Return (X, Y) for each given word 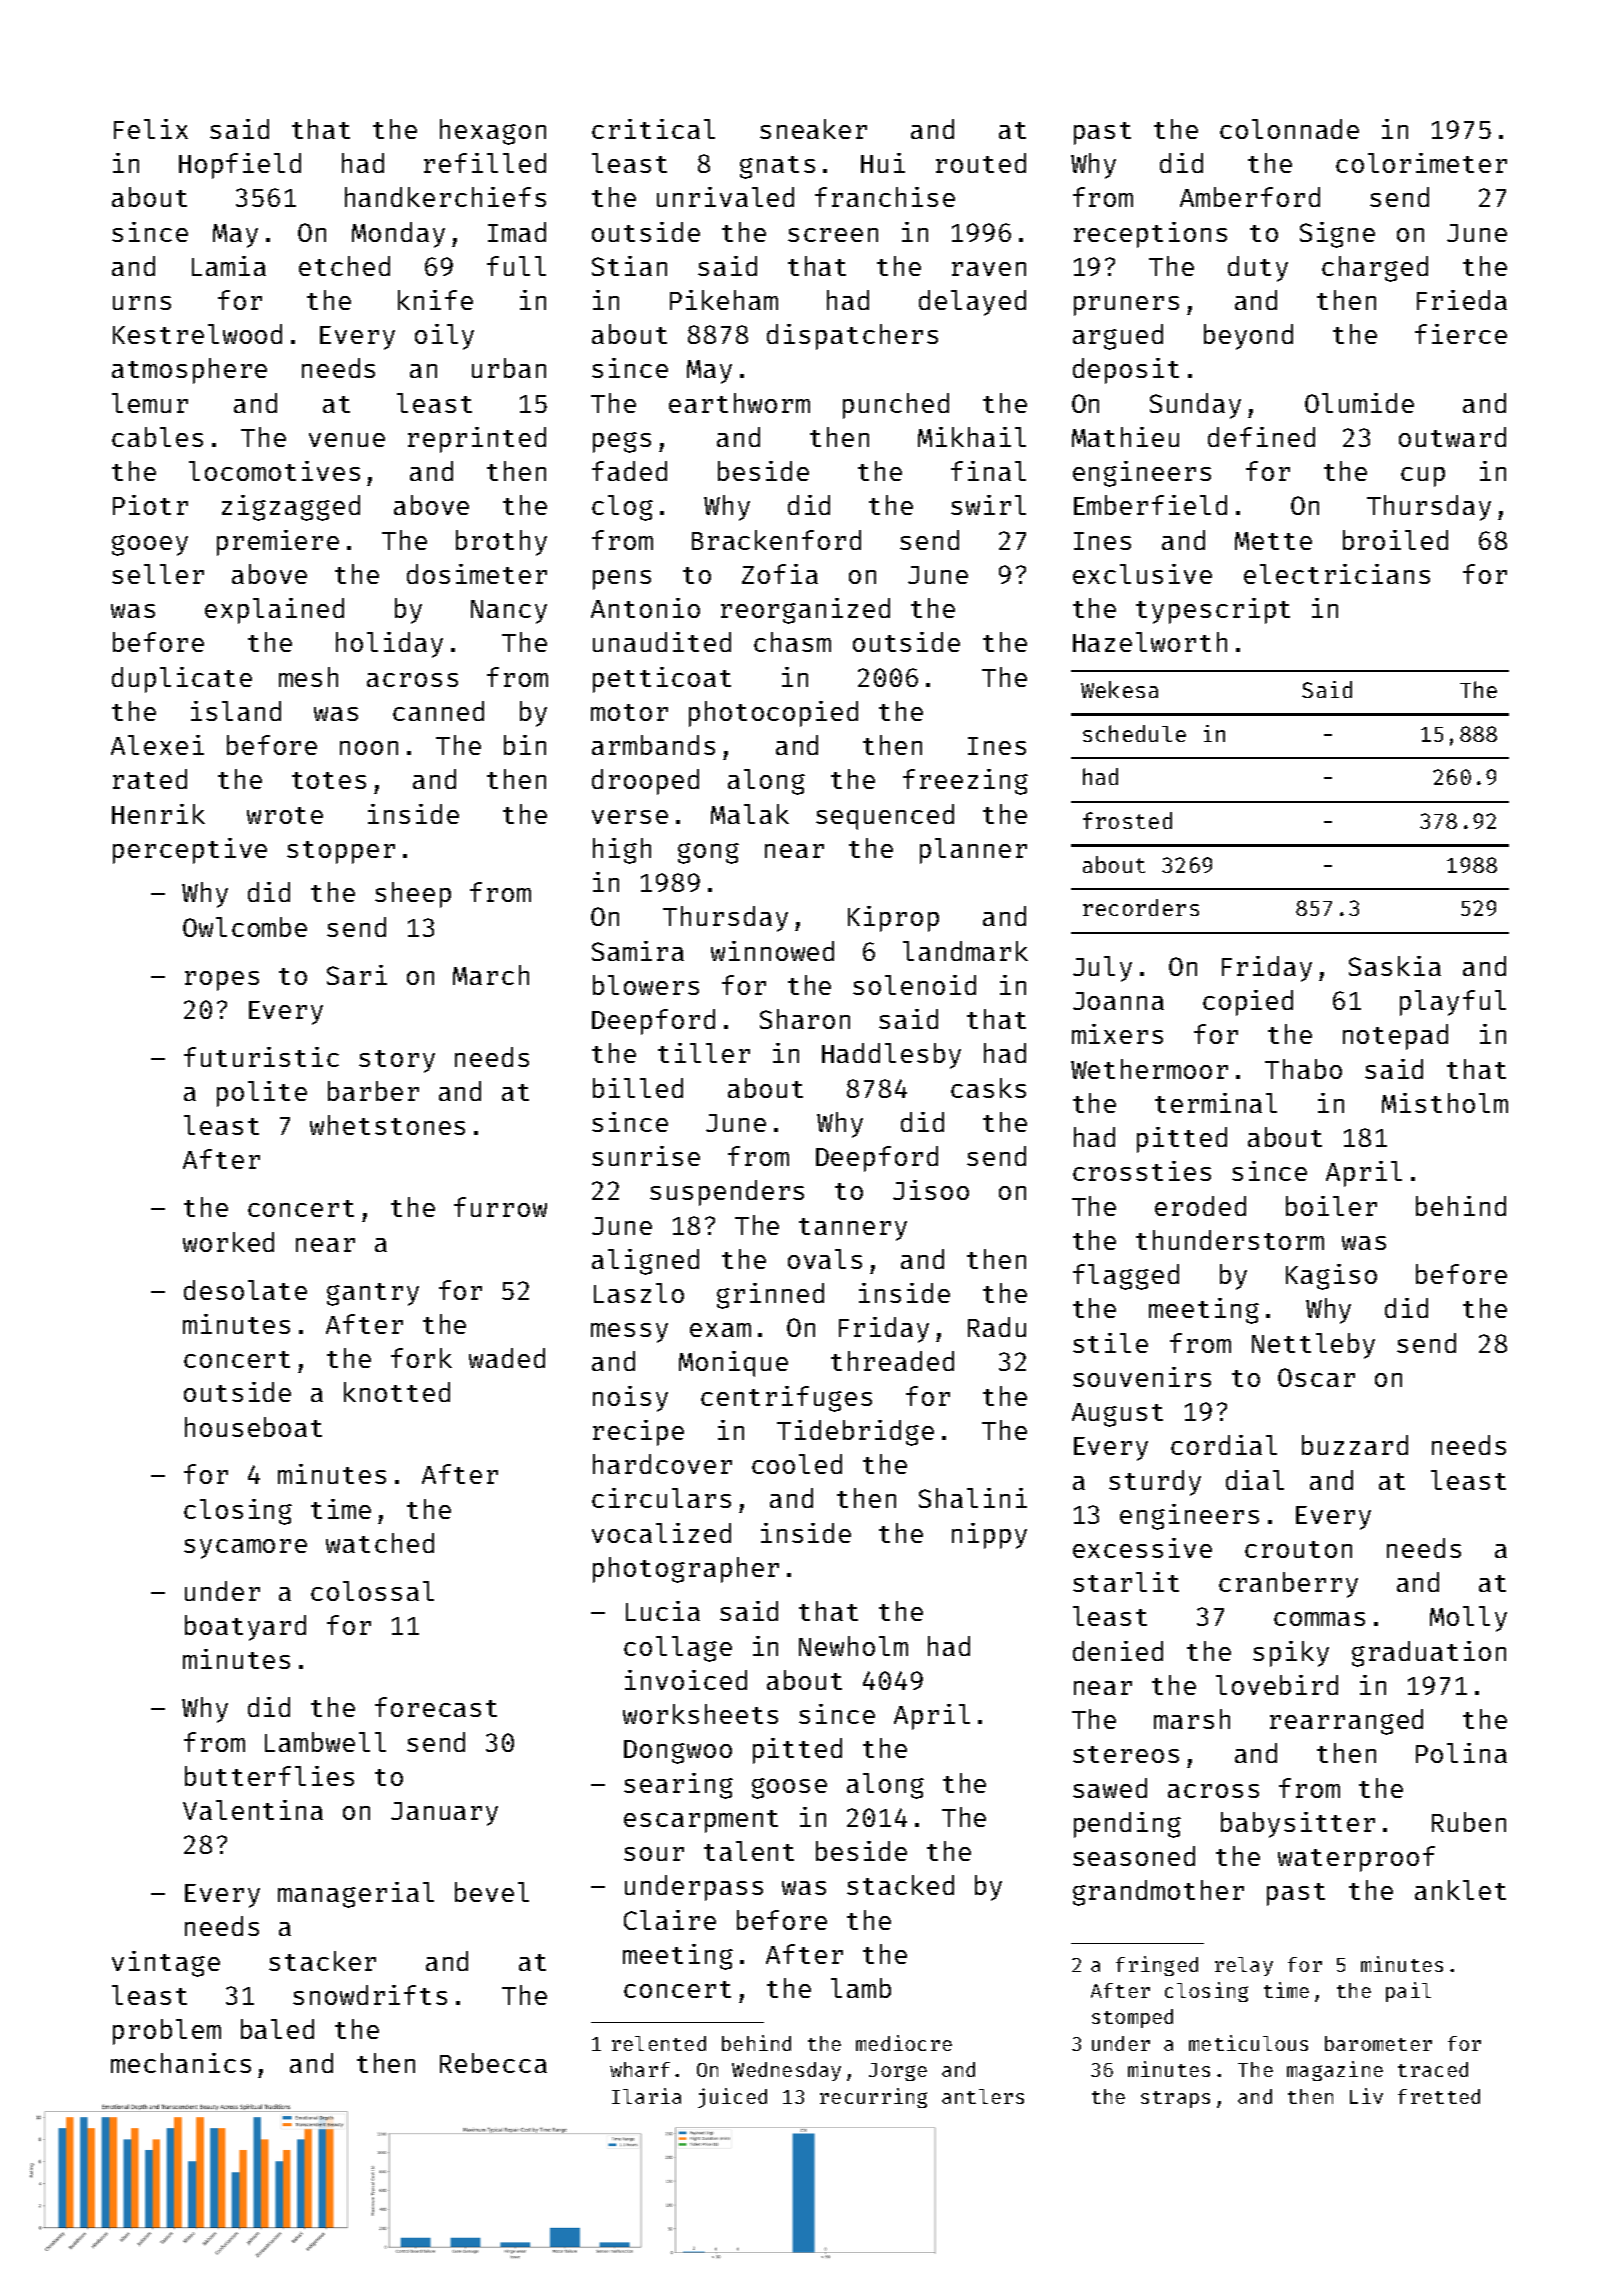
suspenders (727, 1193)
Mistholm (1445, 1103)
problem (167, 2032)
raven (989, 269)
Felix (151, 129)
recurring (873, 2098)
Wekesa (1119, 689)
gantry (373, 1294)
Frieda (1462, 300)
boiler (1331, 1206)
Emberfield (1150, 505)
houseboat (253, 1427)
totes (329, 780)
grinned (770, 1296)
